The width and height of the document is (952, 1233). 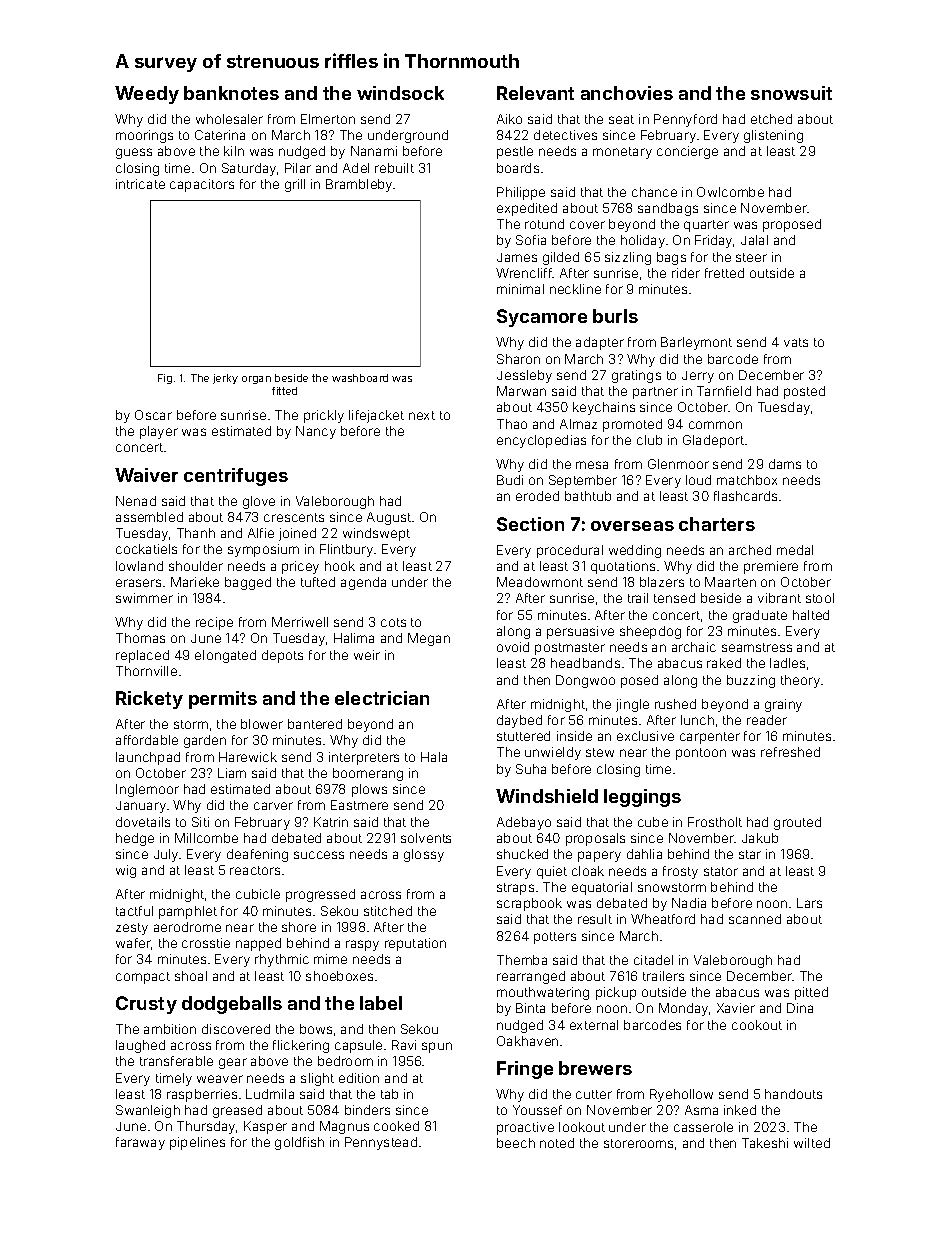 What do you see at coordinates (142, 656) in the document?
I see `replaced` at bounding box center [142, 656].
